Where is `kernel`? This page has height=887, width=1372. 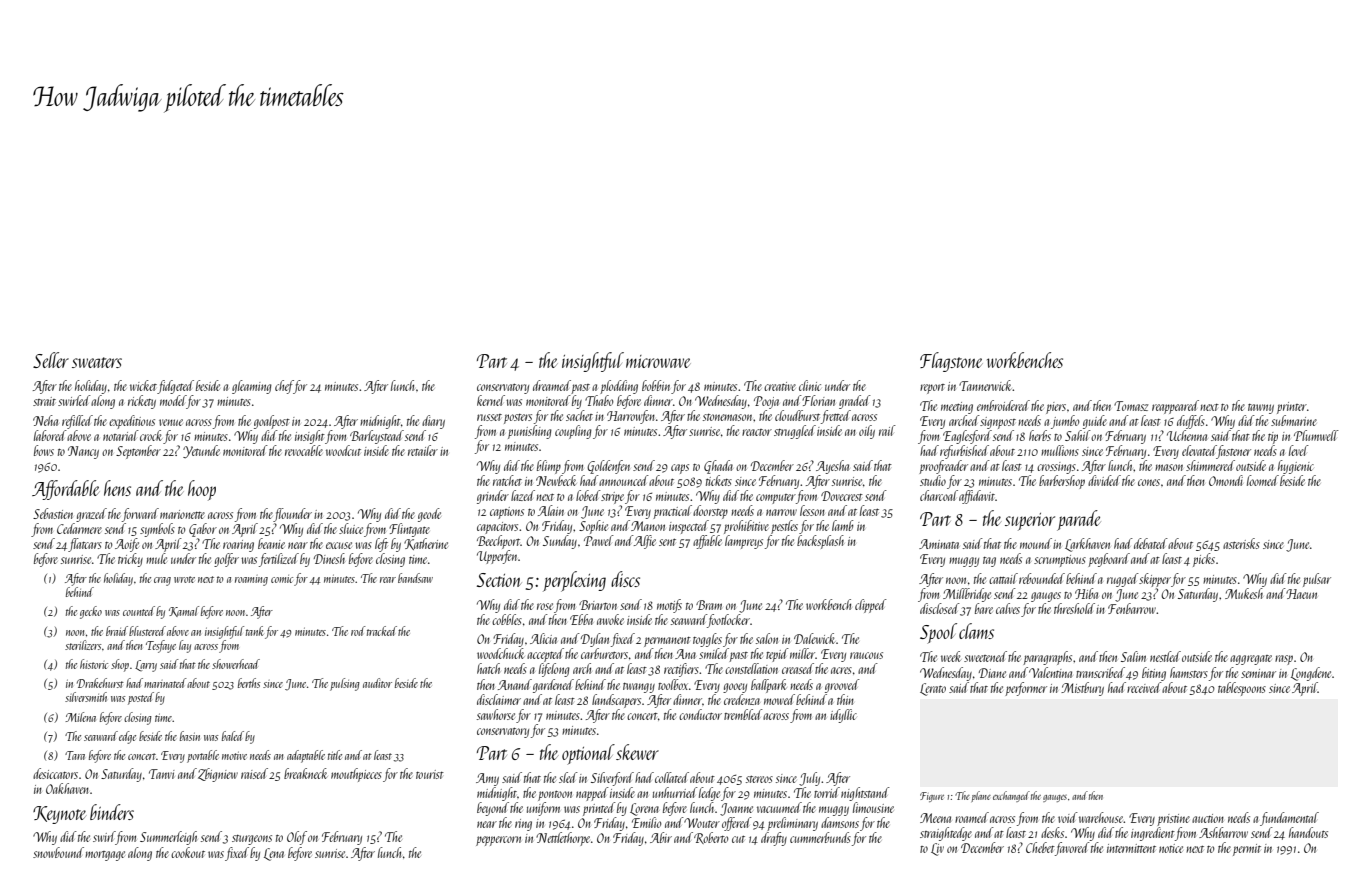
kernel is located at coordinates (491, 400).
